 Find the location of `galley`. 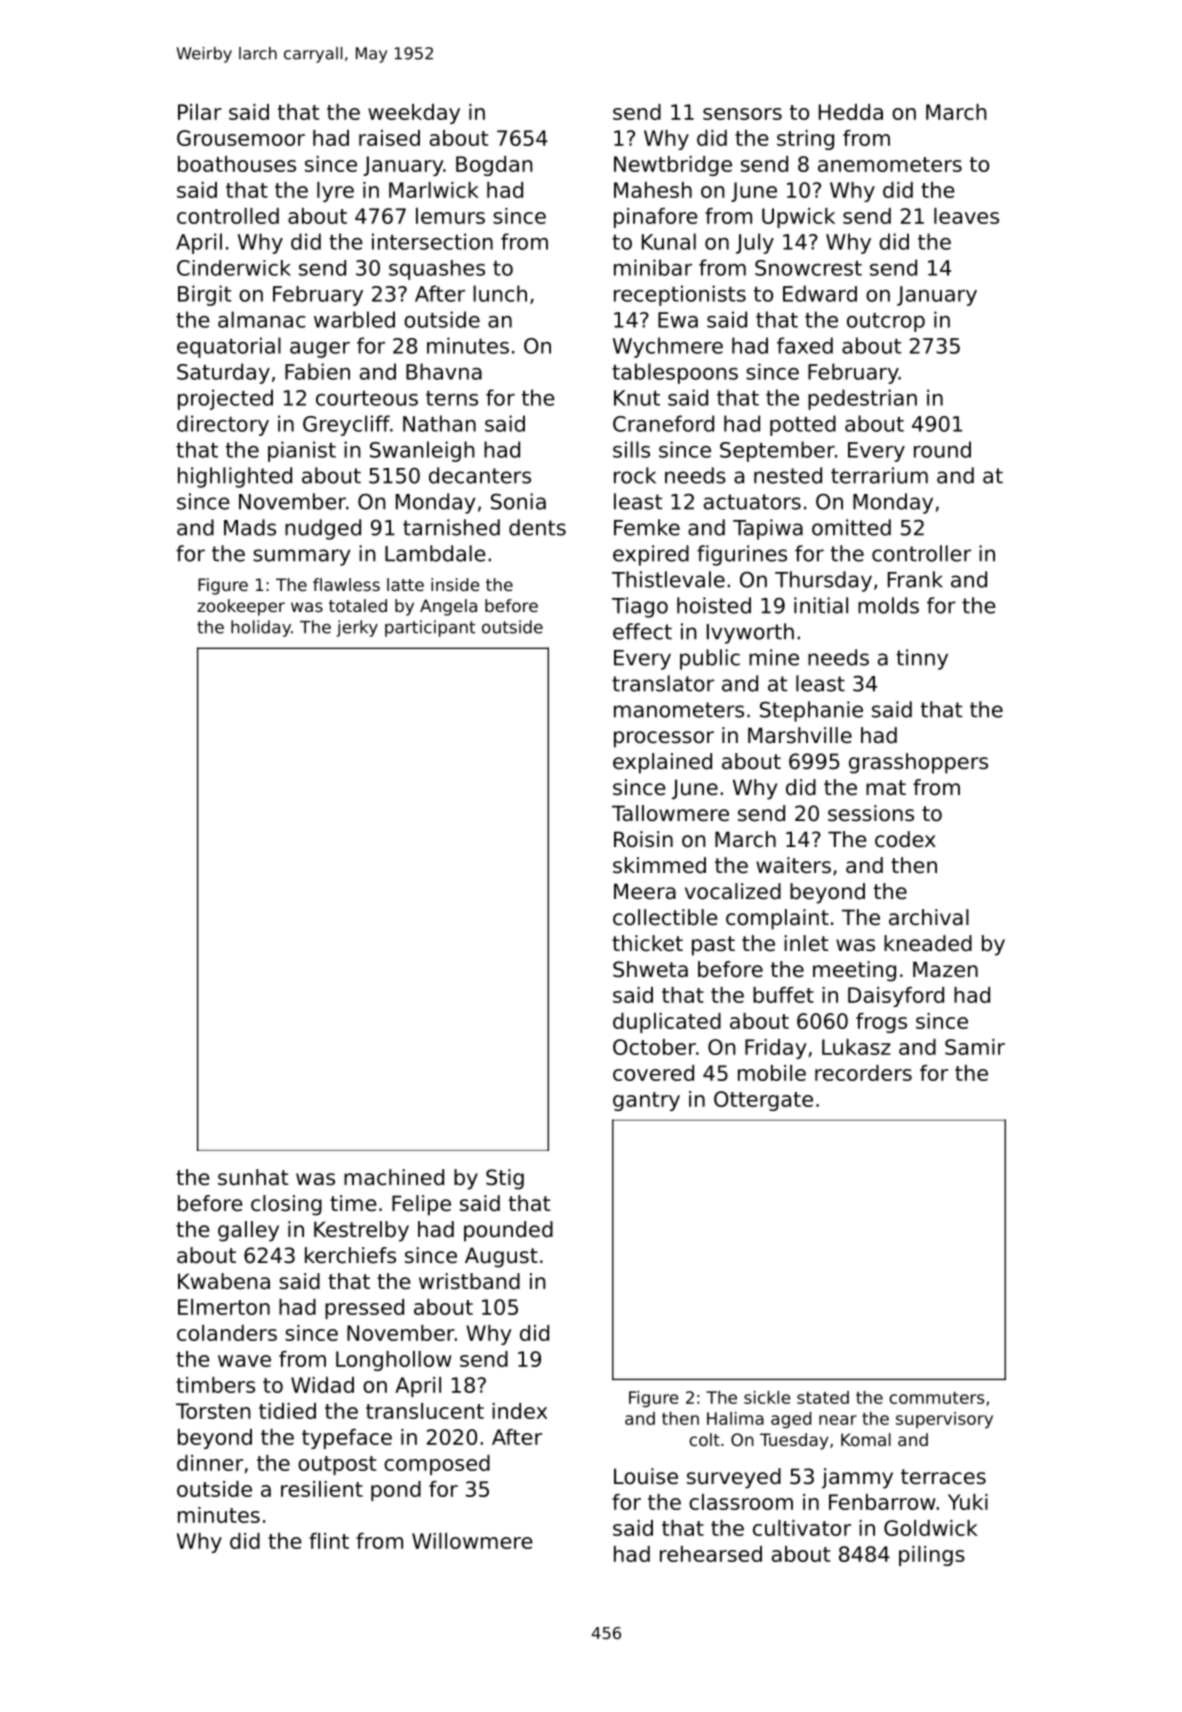

galley is located at coordinates (248, 1231).
